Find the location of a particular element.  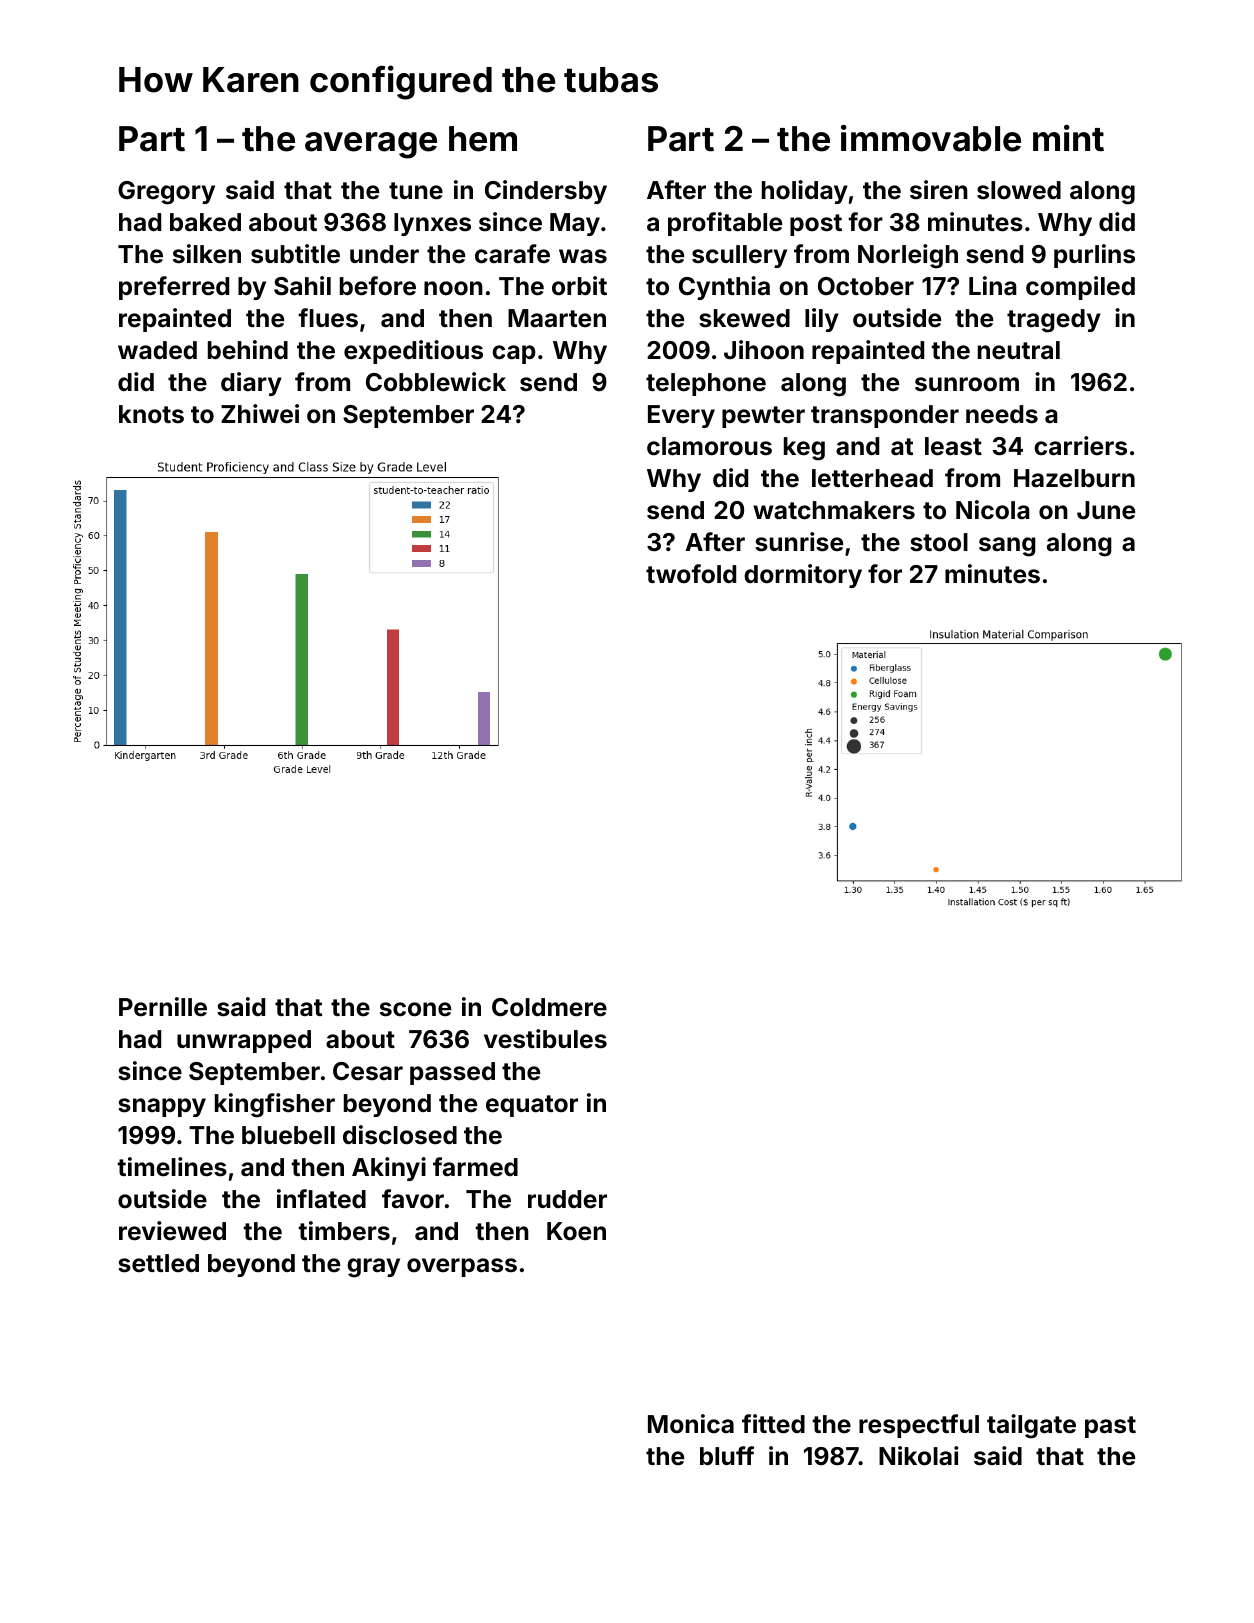

vestibules is located at coordinates (545, 1039).
